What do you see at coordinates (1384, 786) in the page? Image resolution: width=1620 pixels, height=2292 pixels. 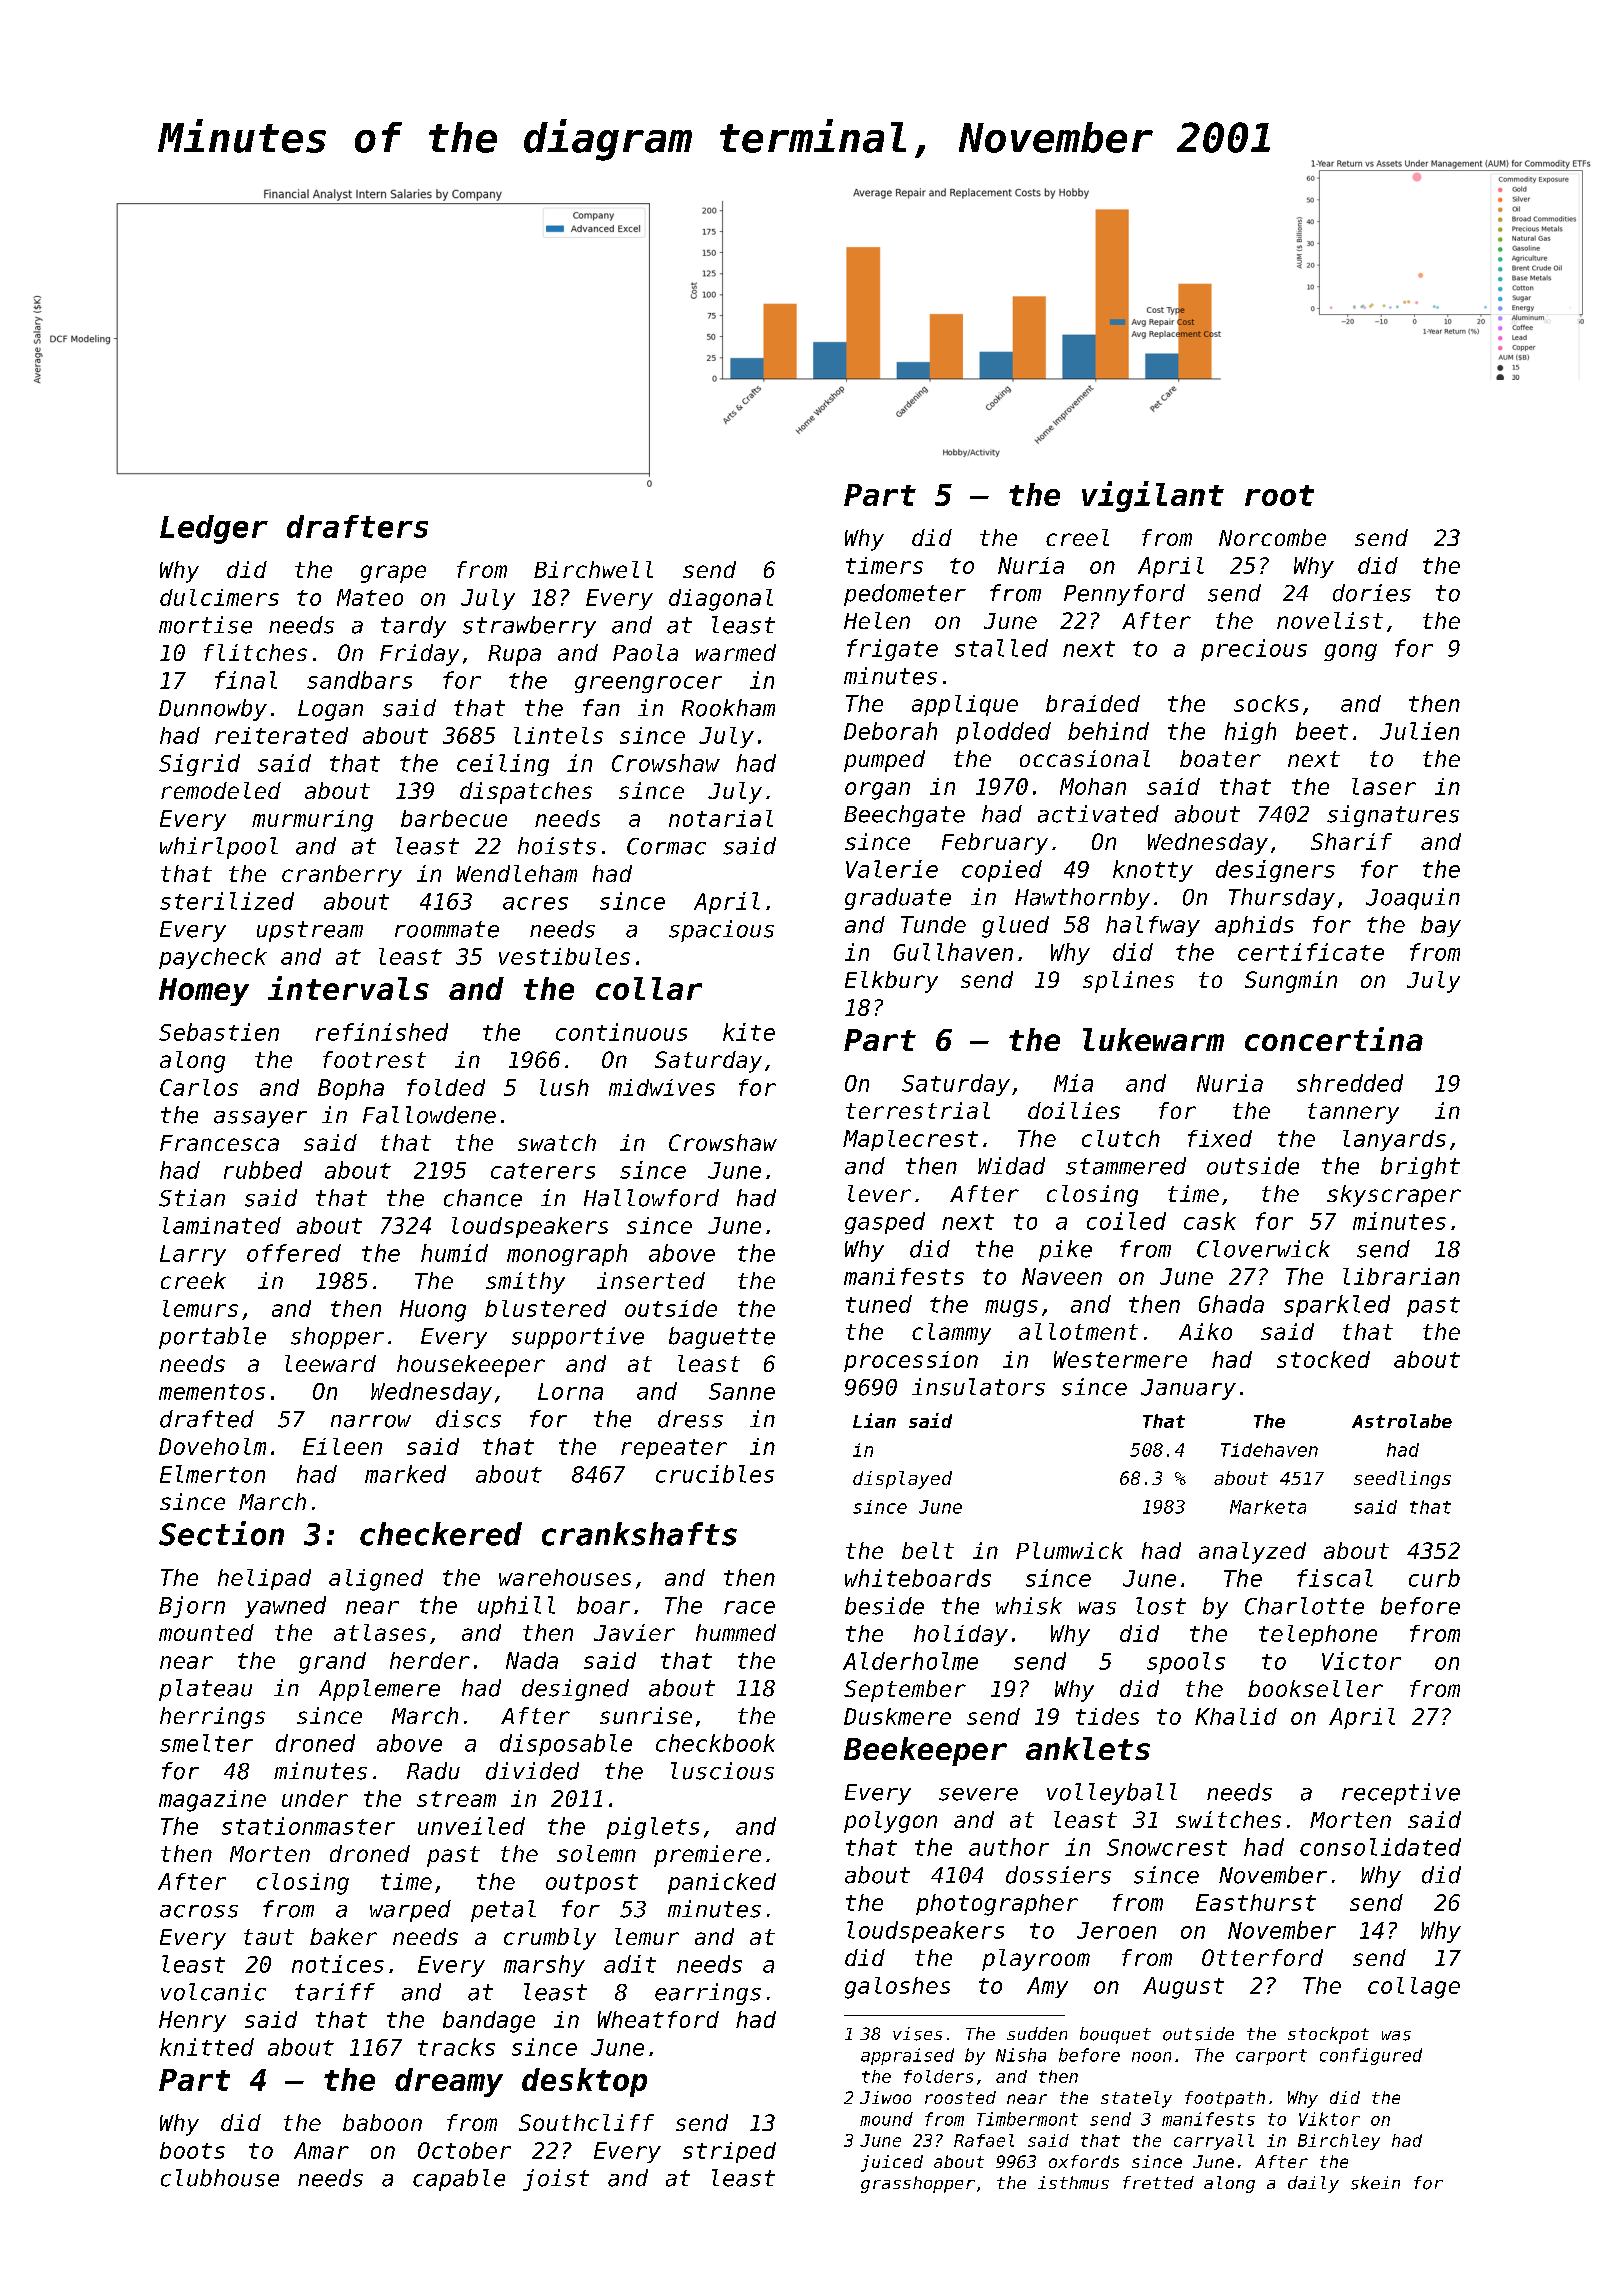 I see `laser` at bounding box center [1384, 786].
